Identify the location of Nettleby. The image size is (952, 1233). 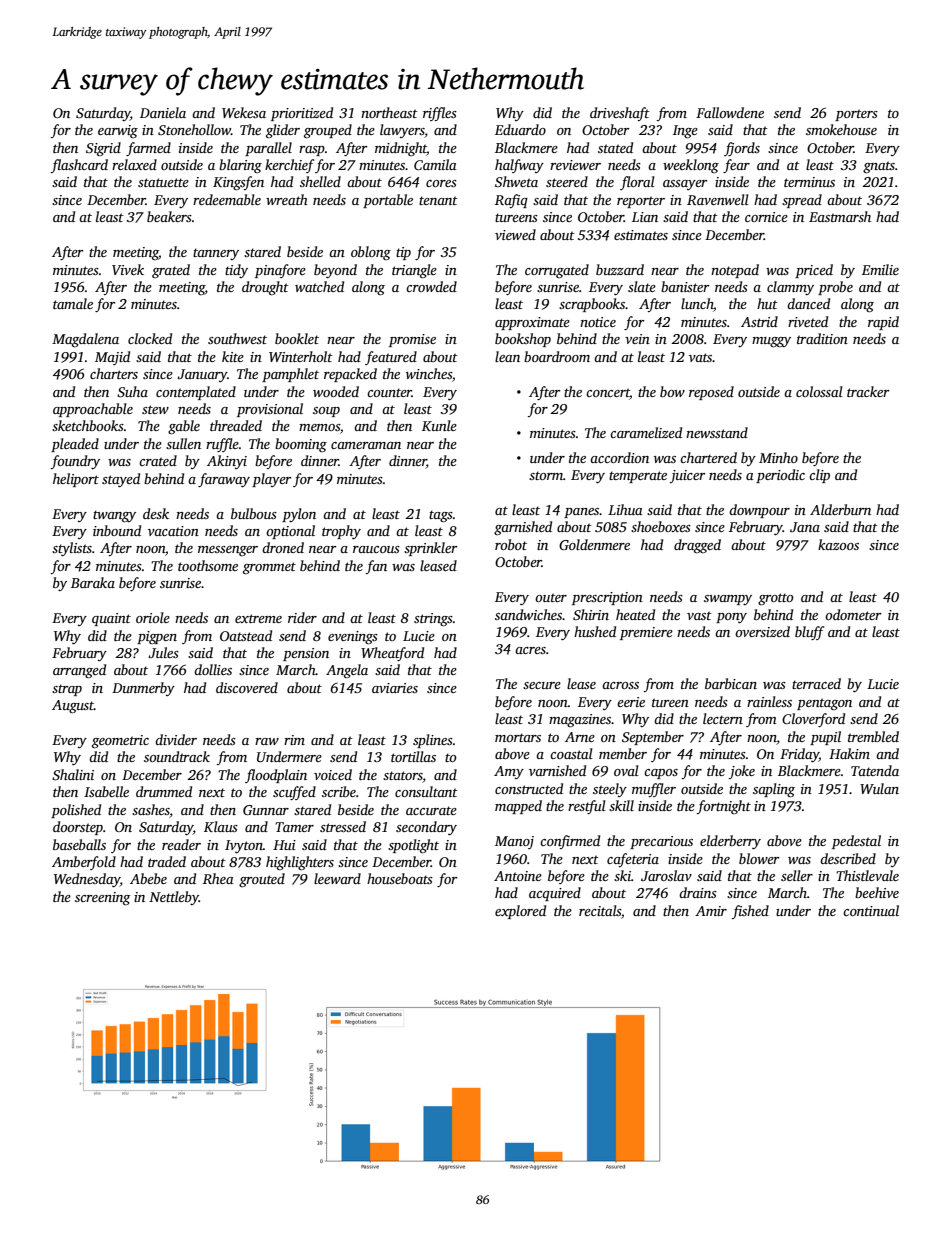
(174, 898).
